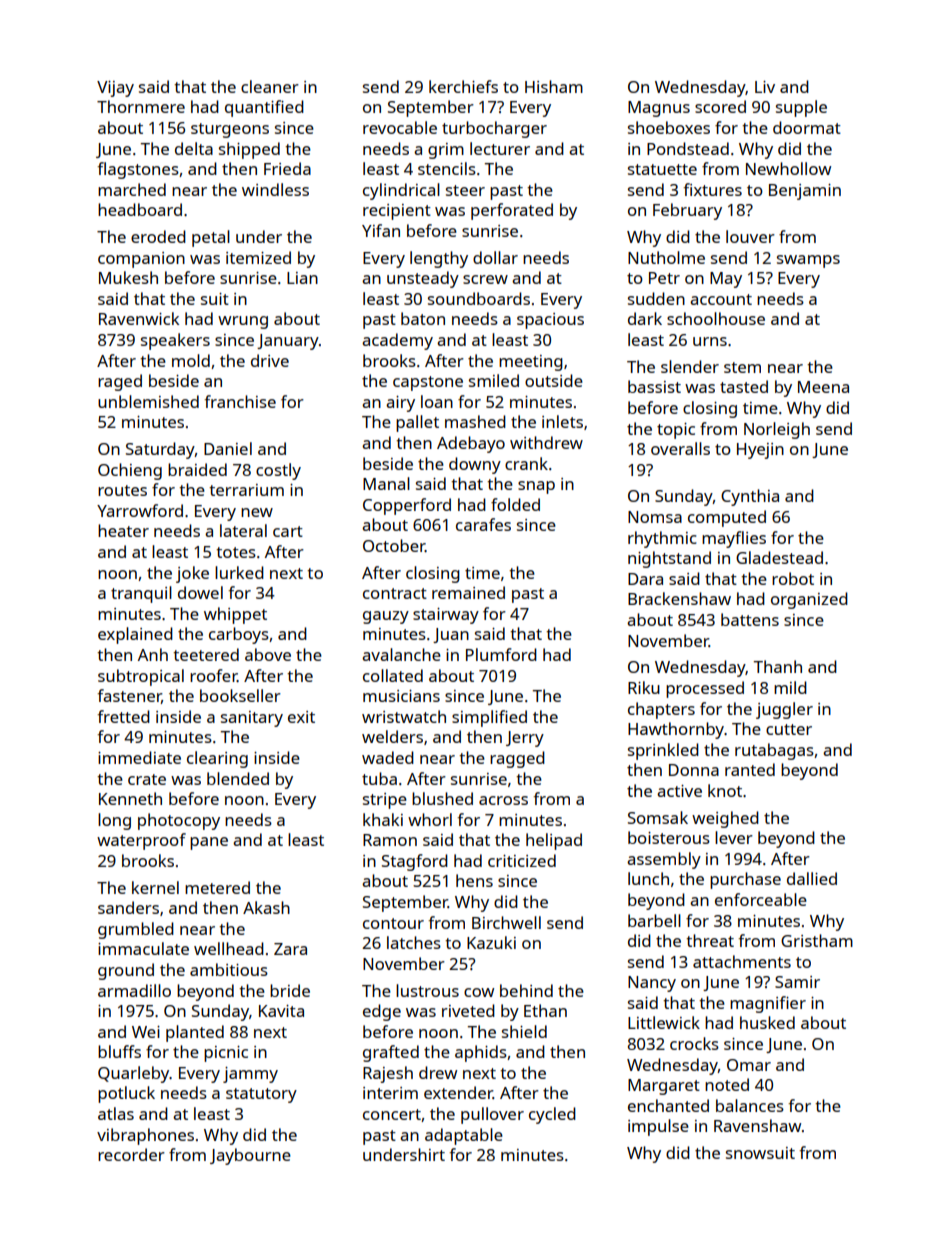 This screenshot has width=952, height=1233. I want to click on remained, so click(468, 592).
